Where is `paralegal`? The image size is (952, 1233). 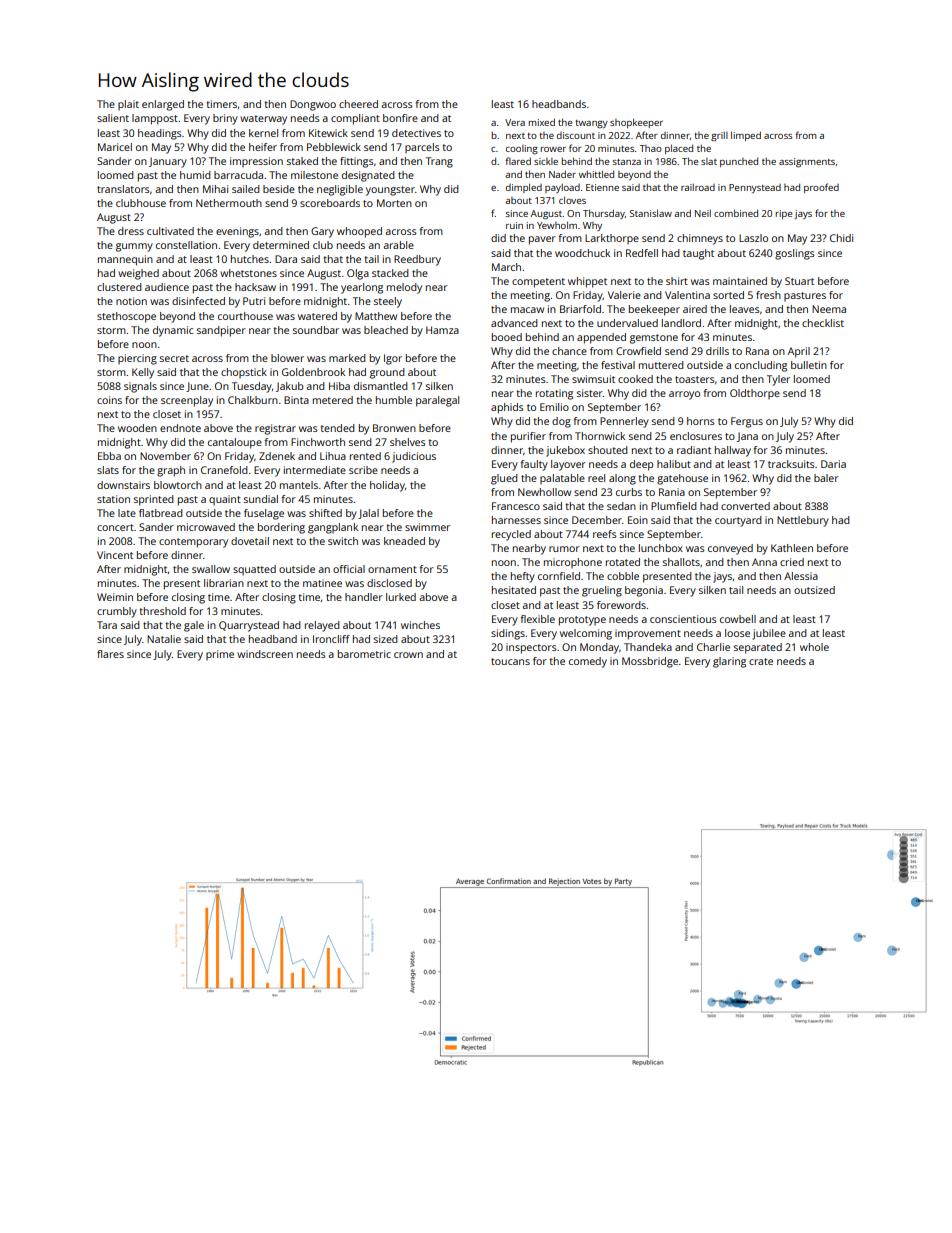 paralegal is located at coordinates (437, 401).
